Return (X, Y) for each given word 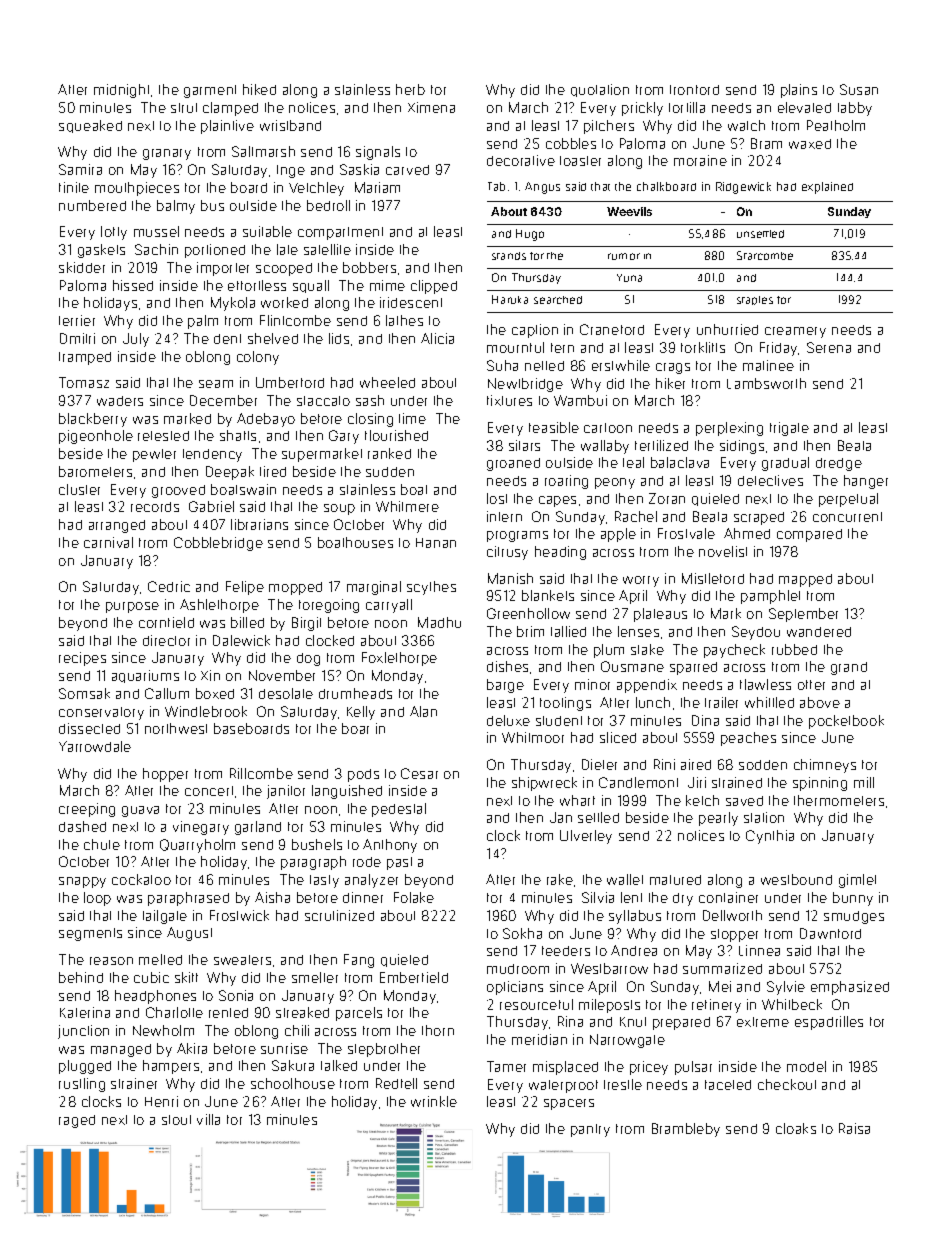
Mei (720, 986)
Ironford (694, 90)
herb (410, 89)
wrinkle (434, 1101)
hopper (165, 775)
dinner (363, 897)
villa (208, 1119)
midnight (121, 91)
